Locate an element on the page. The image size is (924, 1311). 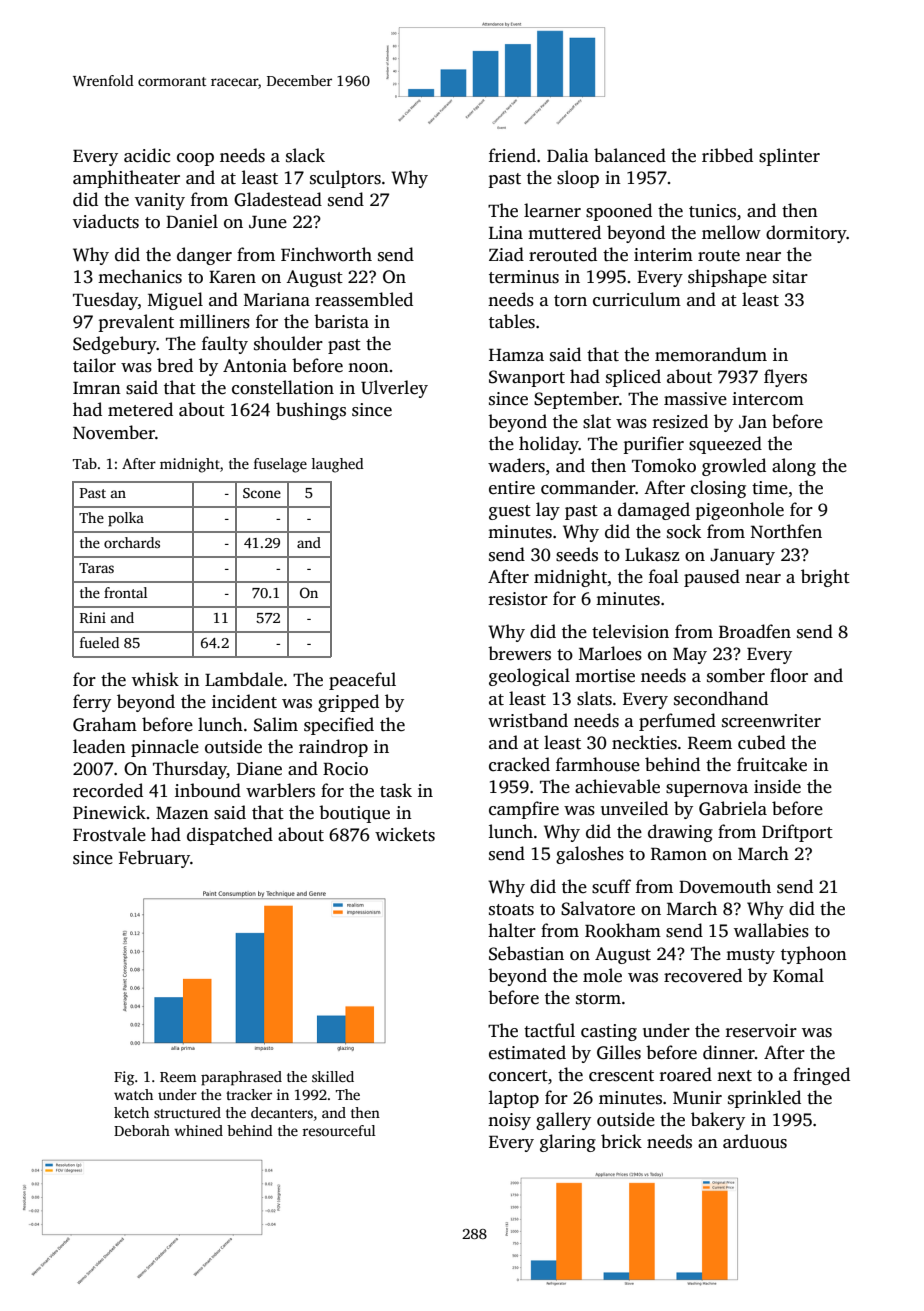
Lambdale is located at coordinates (244, 679).
